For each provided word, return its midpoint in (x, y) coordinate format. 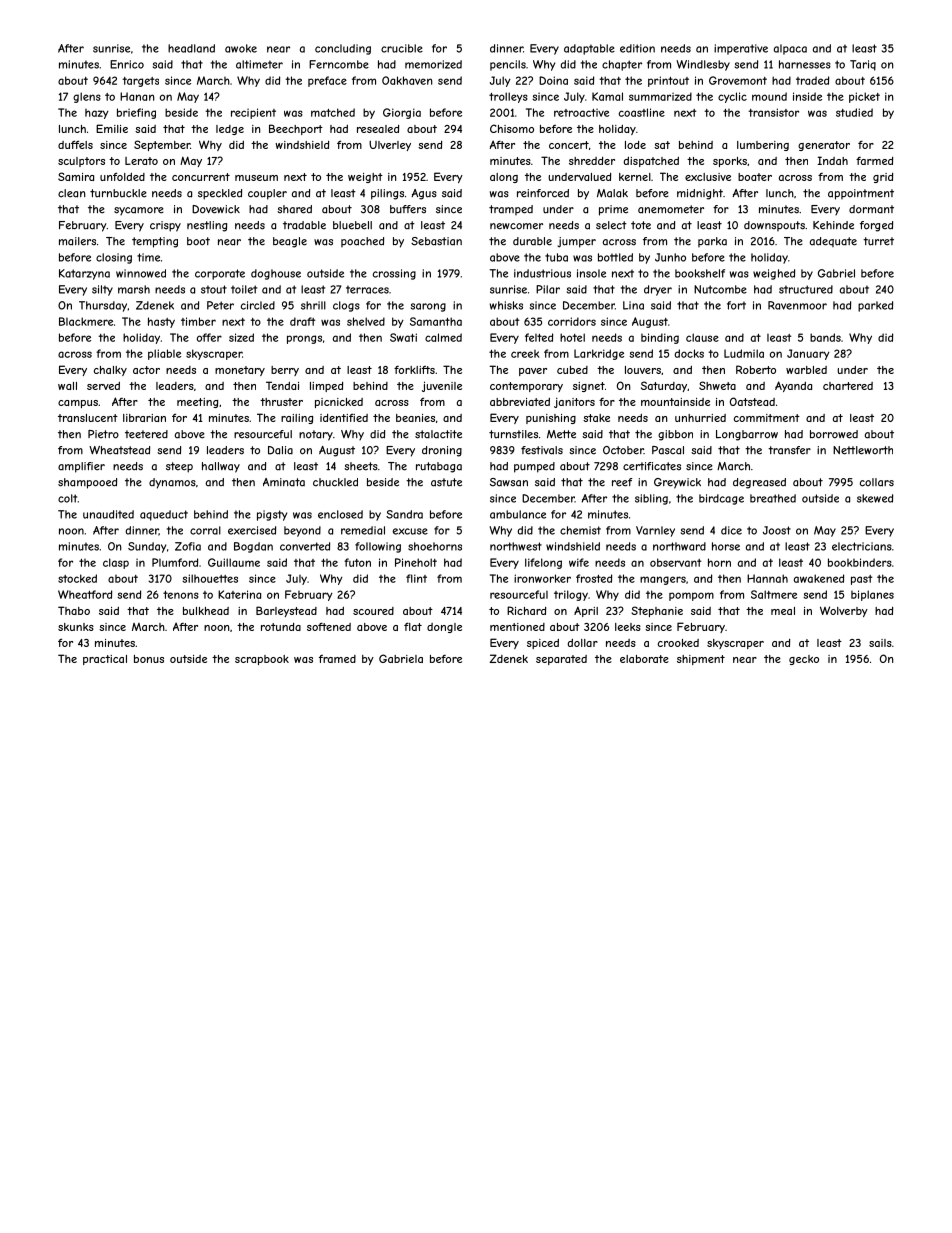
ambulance (518, 514)
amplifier (81, 467)
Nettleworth (863, 450)
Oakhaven (407, 80)
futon (357, 562)
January (808, 354)
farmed (874, 161)
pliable (164, 354)
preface (327, 81)
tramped (511, 210)
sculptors (81, 162)
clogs (346, 306)
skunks (76, 627)
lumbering (763, 146)
